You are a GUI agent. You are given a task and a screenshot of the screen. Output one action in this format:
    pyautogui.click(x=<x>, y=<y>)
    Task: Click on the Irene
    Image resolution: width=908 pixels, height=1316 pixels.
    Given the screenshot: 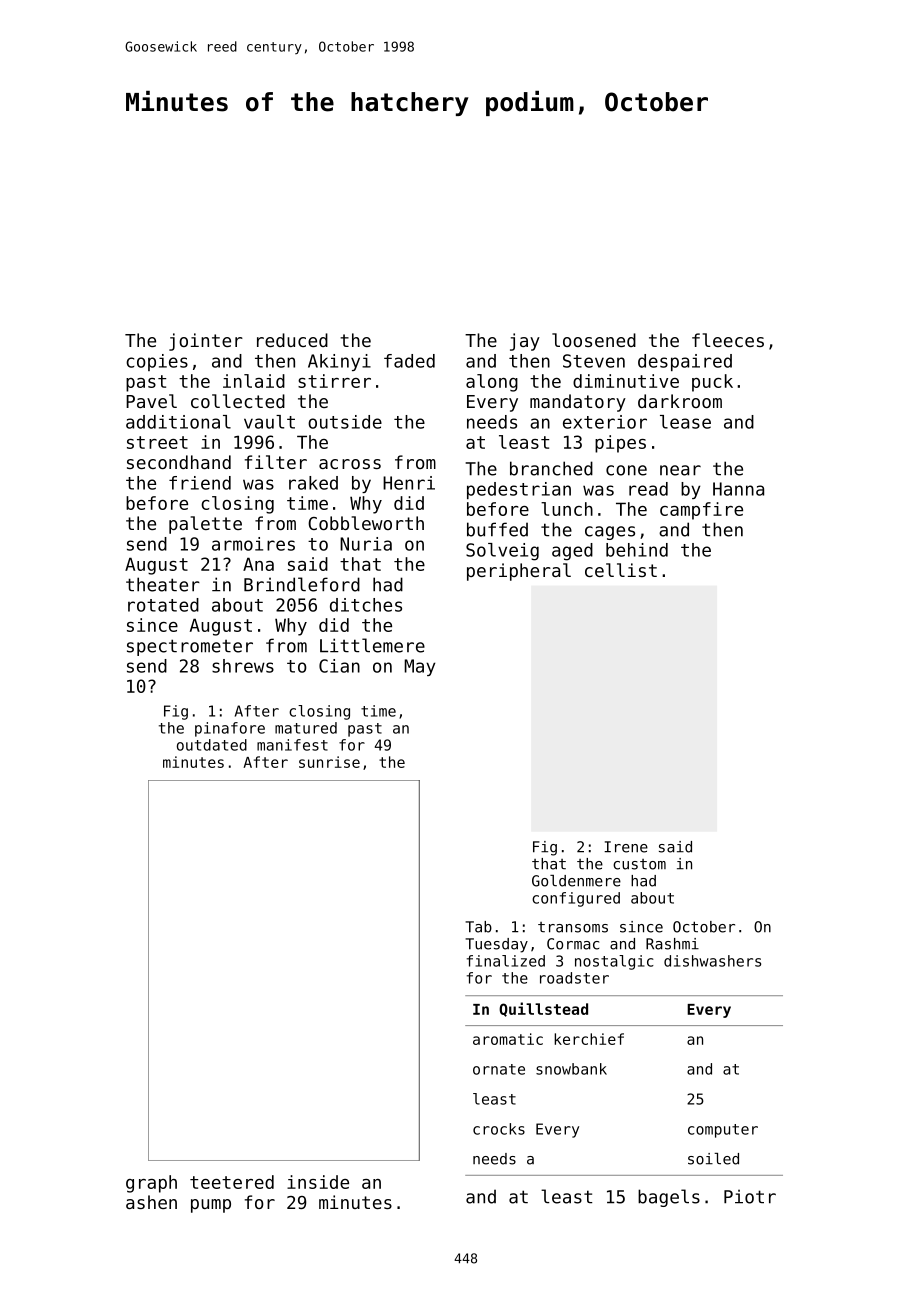 What is the action you would take?
    pyautogui.click(x=626, y=847)
